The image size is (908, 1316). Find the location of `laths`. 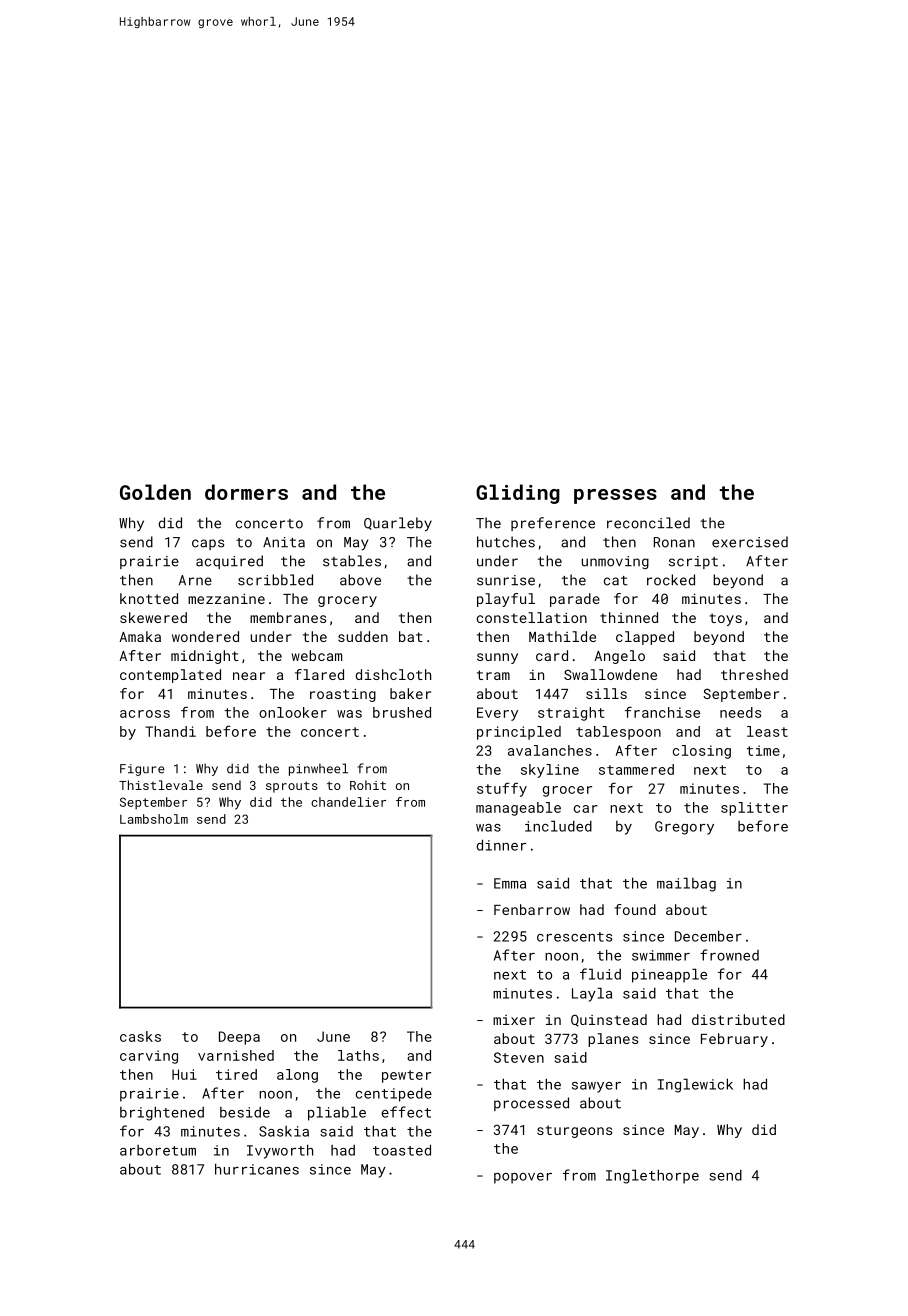

laths is located at coordinates (358, 1055).
